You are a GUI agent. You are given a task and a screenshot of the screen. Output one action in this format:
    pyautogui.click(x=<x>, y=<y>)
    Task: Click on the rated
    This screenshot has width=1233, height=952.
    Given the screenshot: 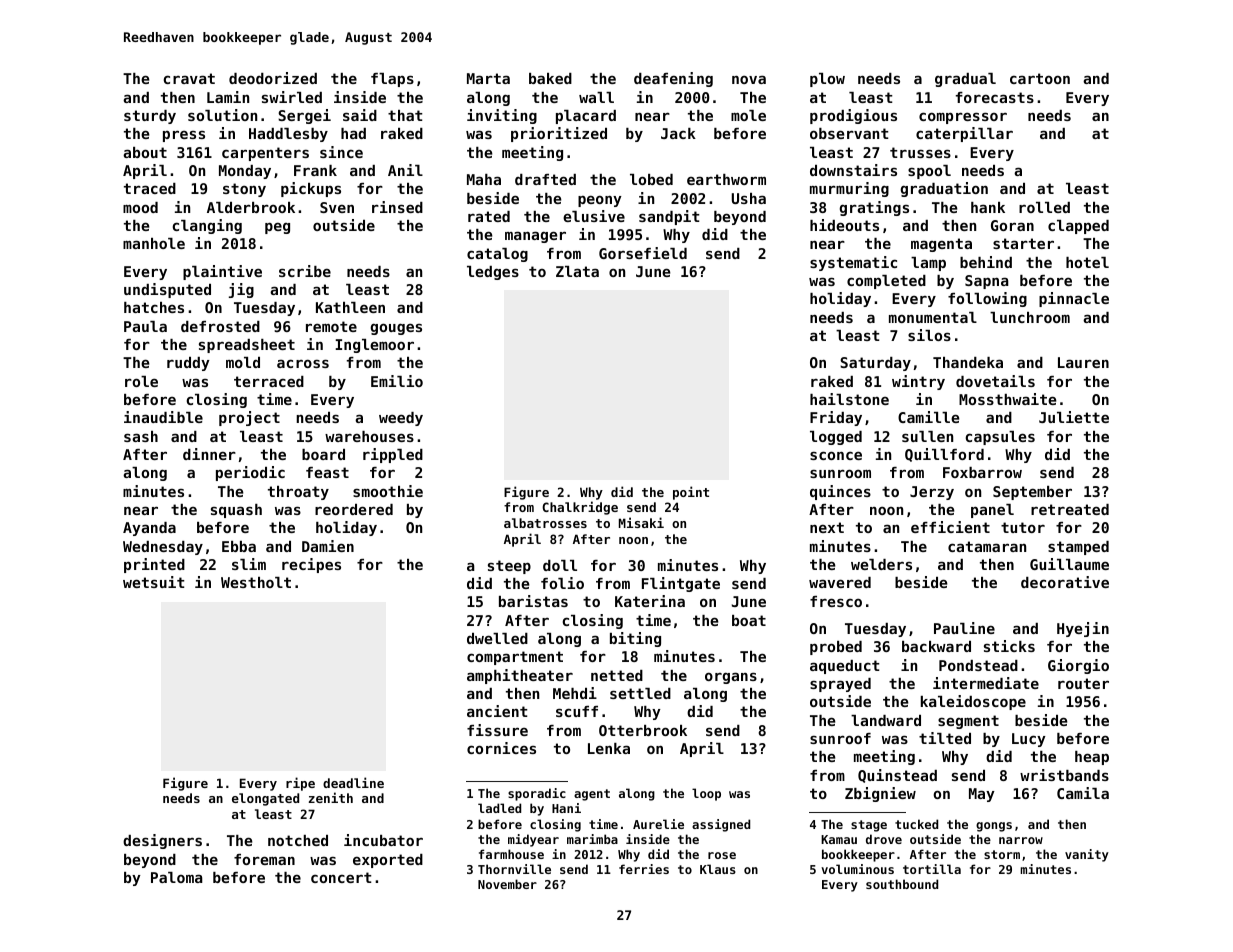 What is the action you would take?
    pyautogui.click(x=489, y=216)
